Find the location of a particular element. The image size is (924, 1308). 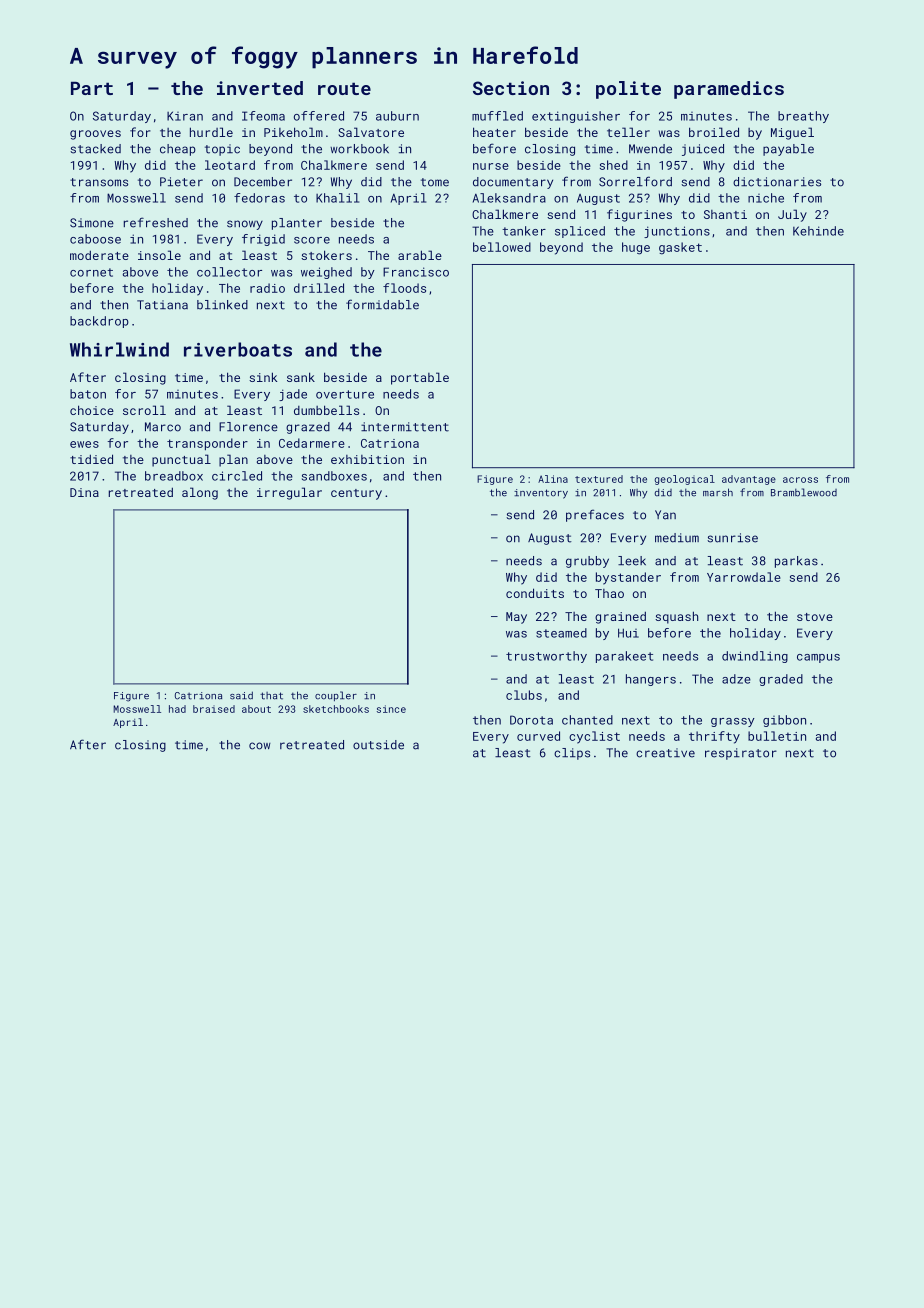

weighed is located at coordinates (326, 273).
